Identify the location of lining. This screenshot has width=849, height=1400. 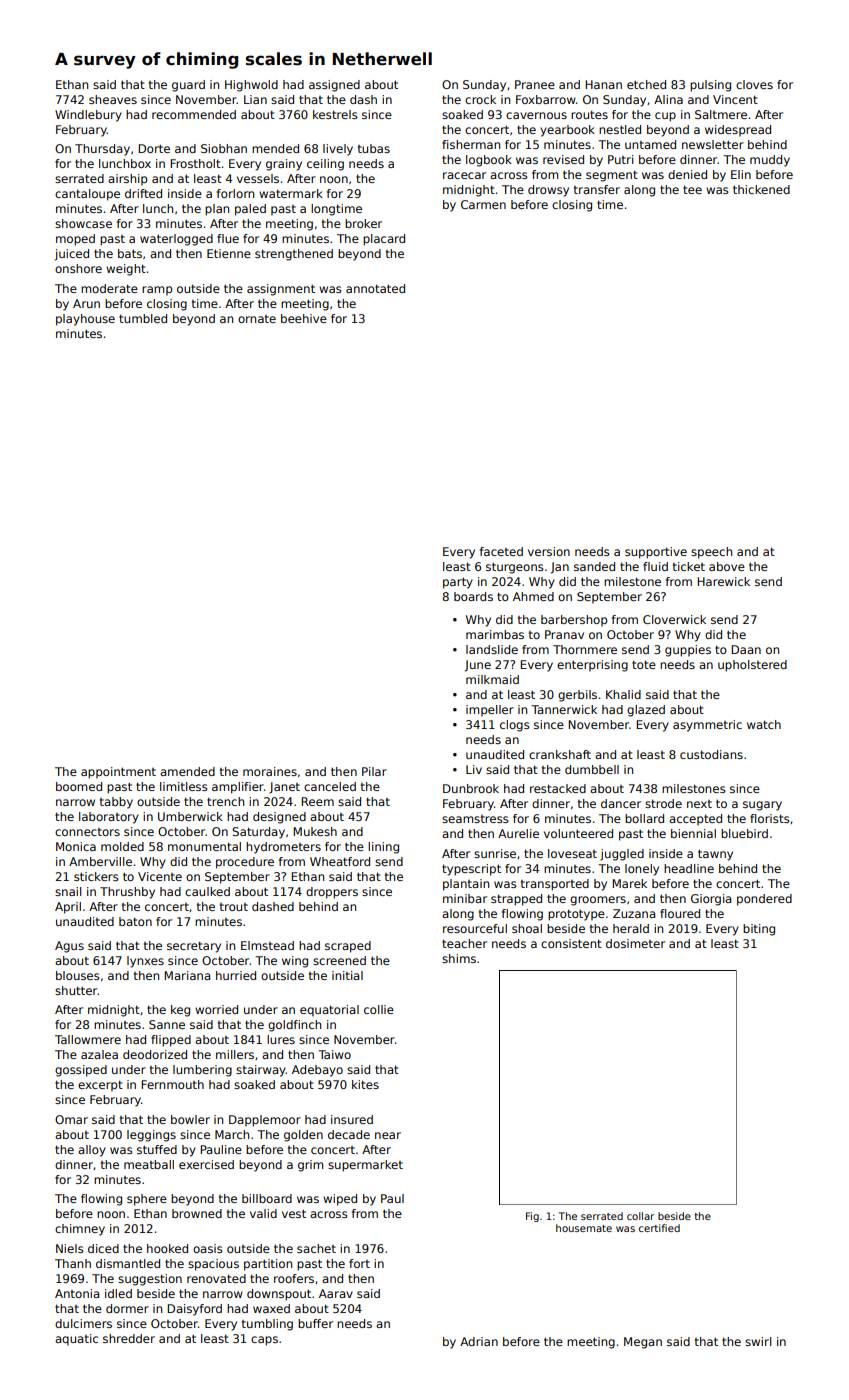
(383, 848).
